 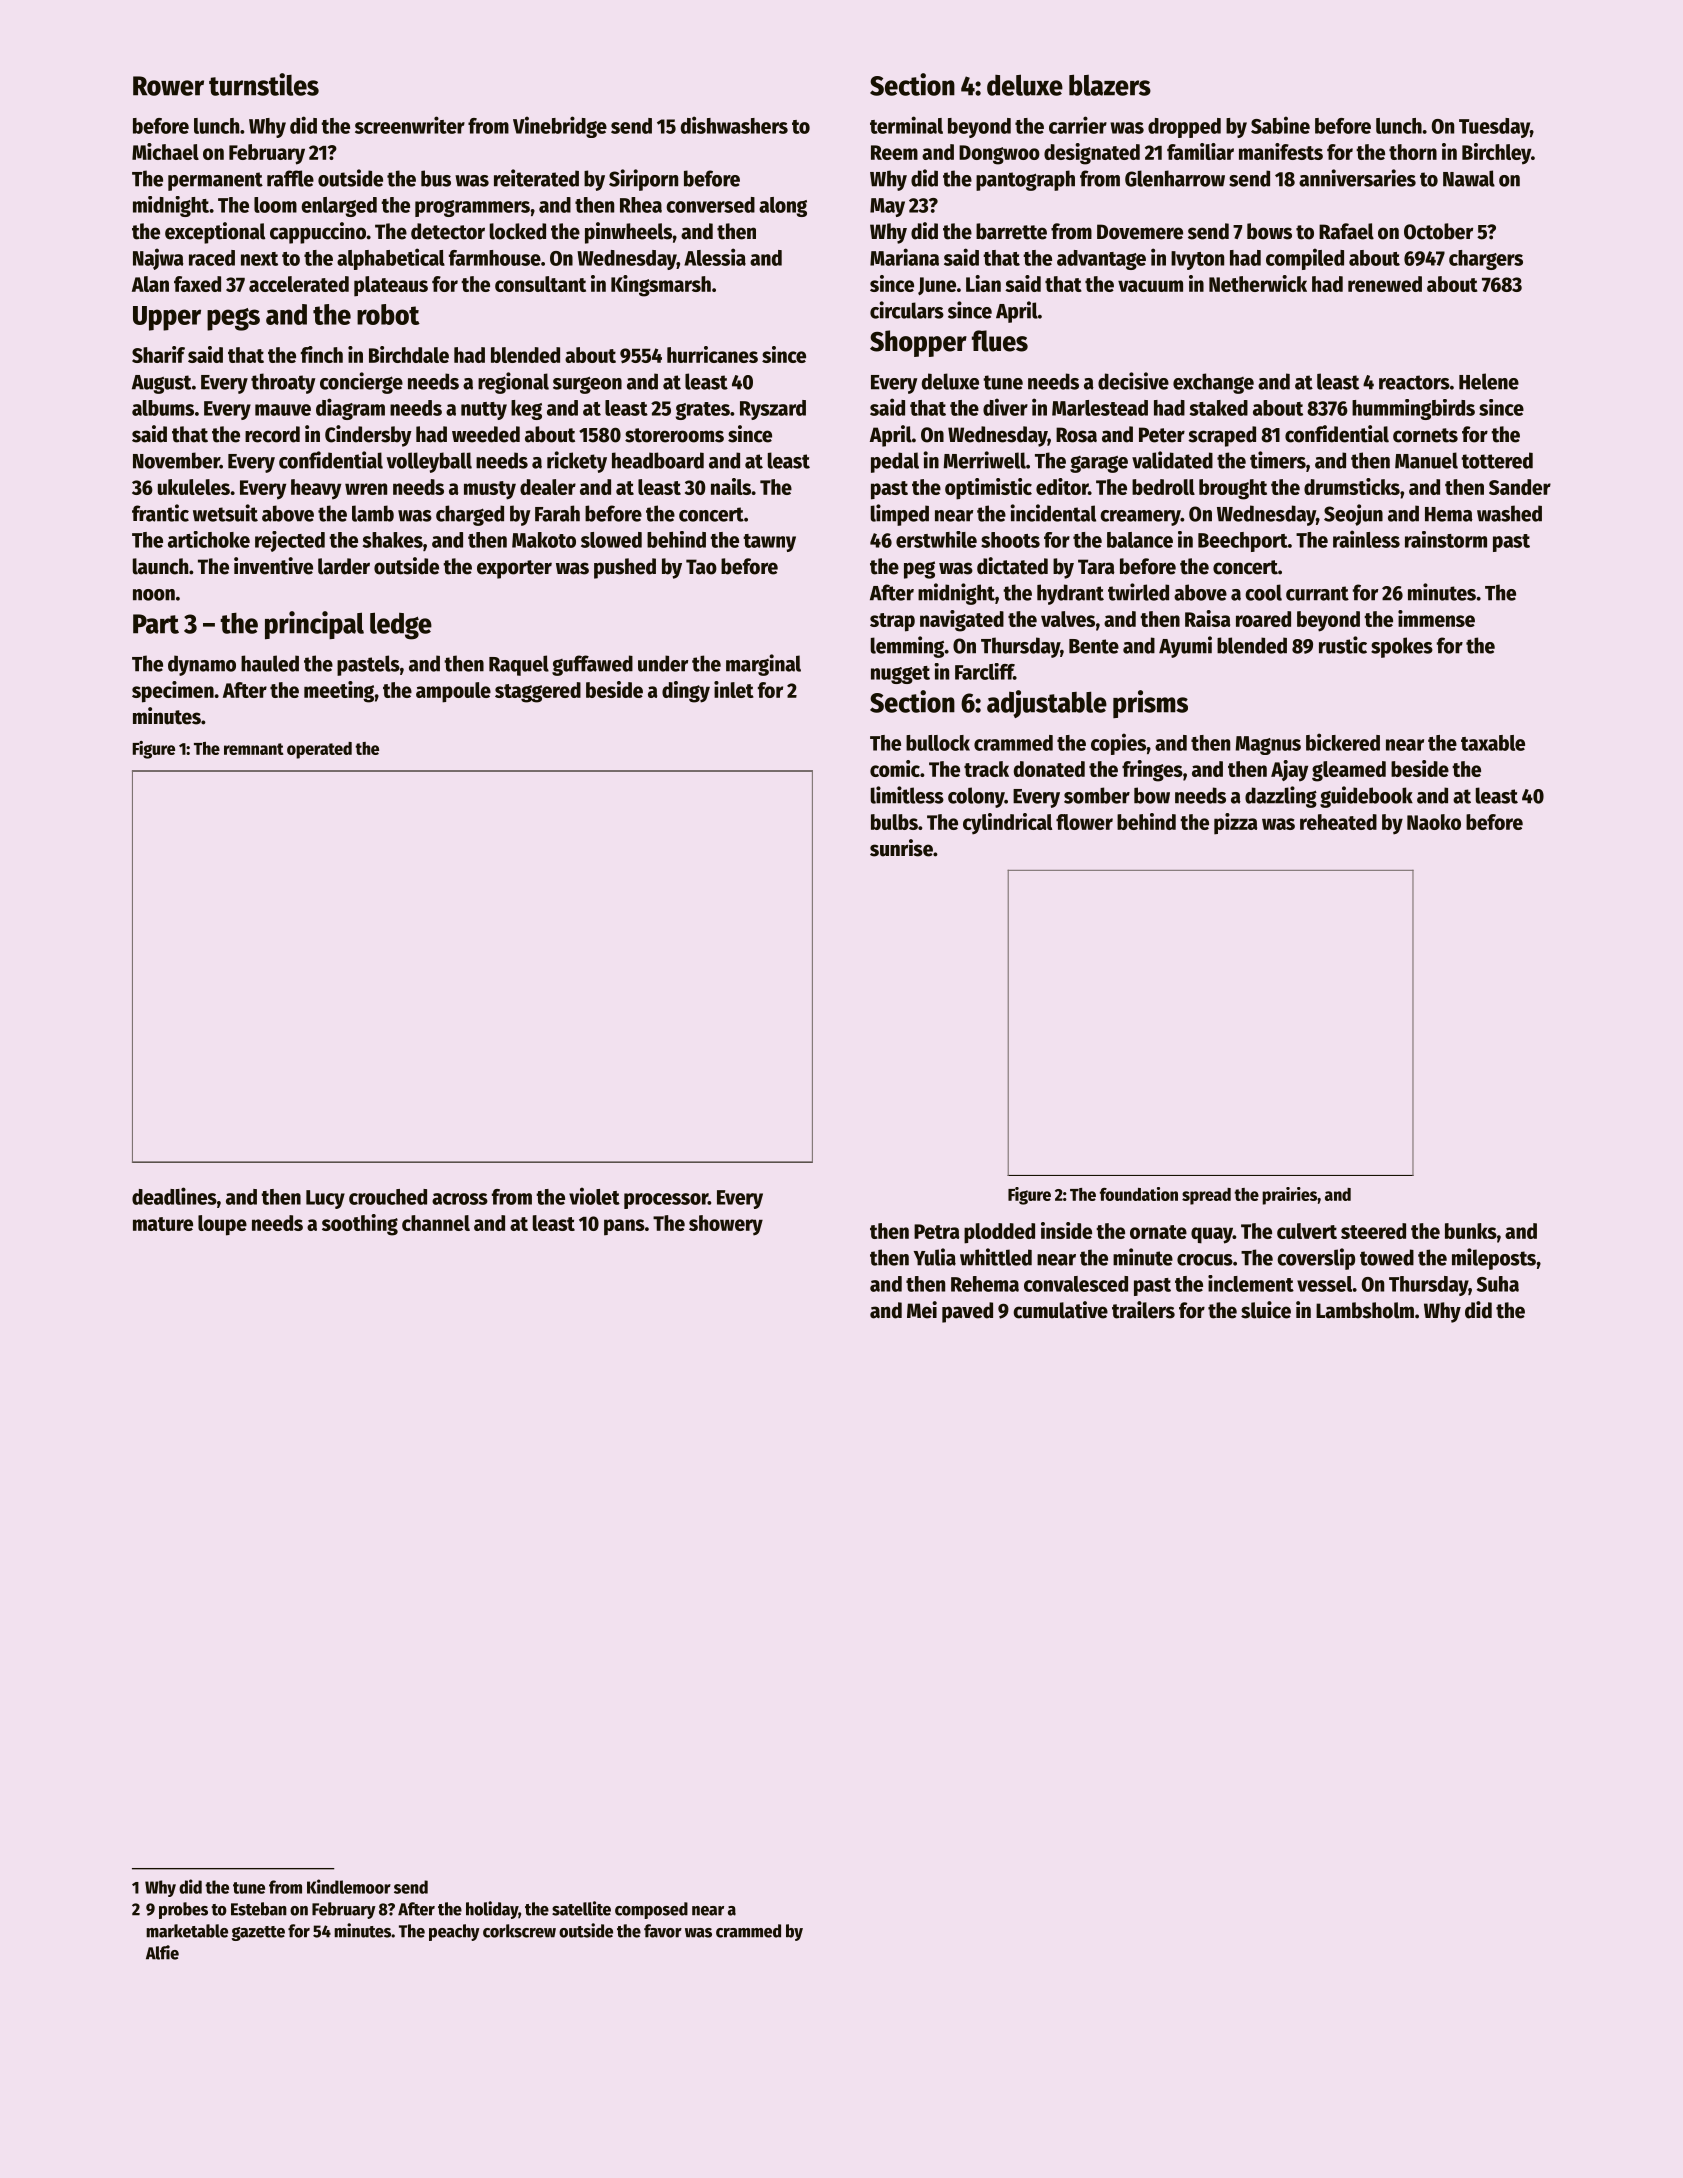 I want to click on Petra, so click(x=936, y=1231).
